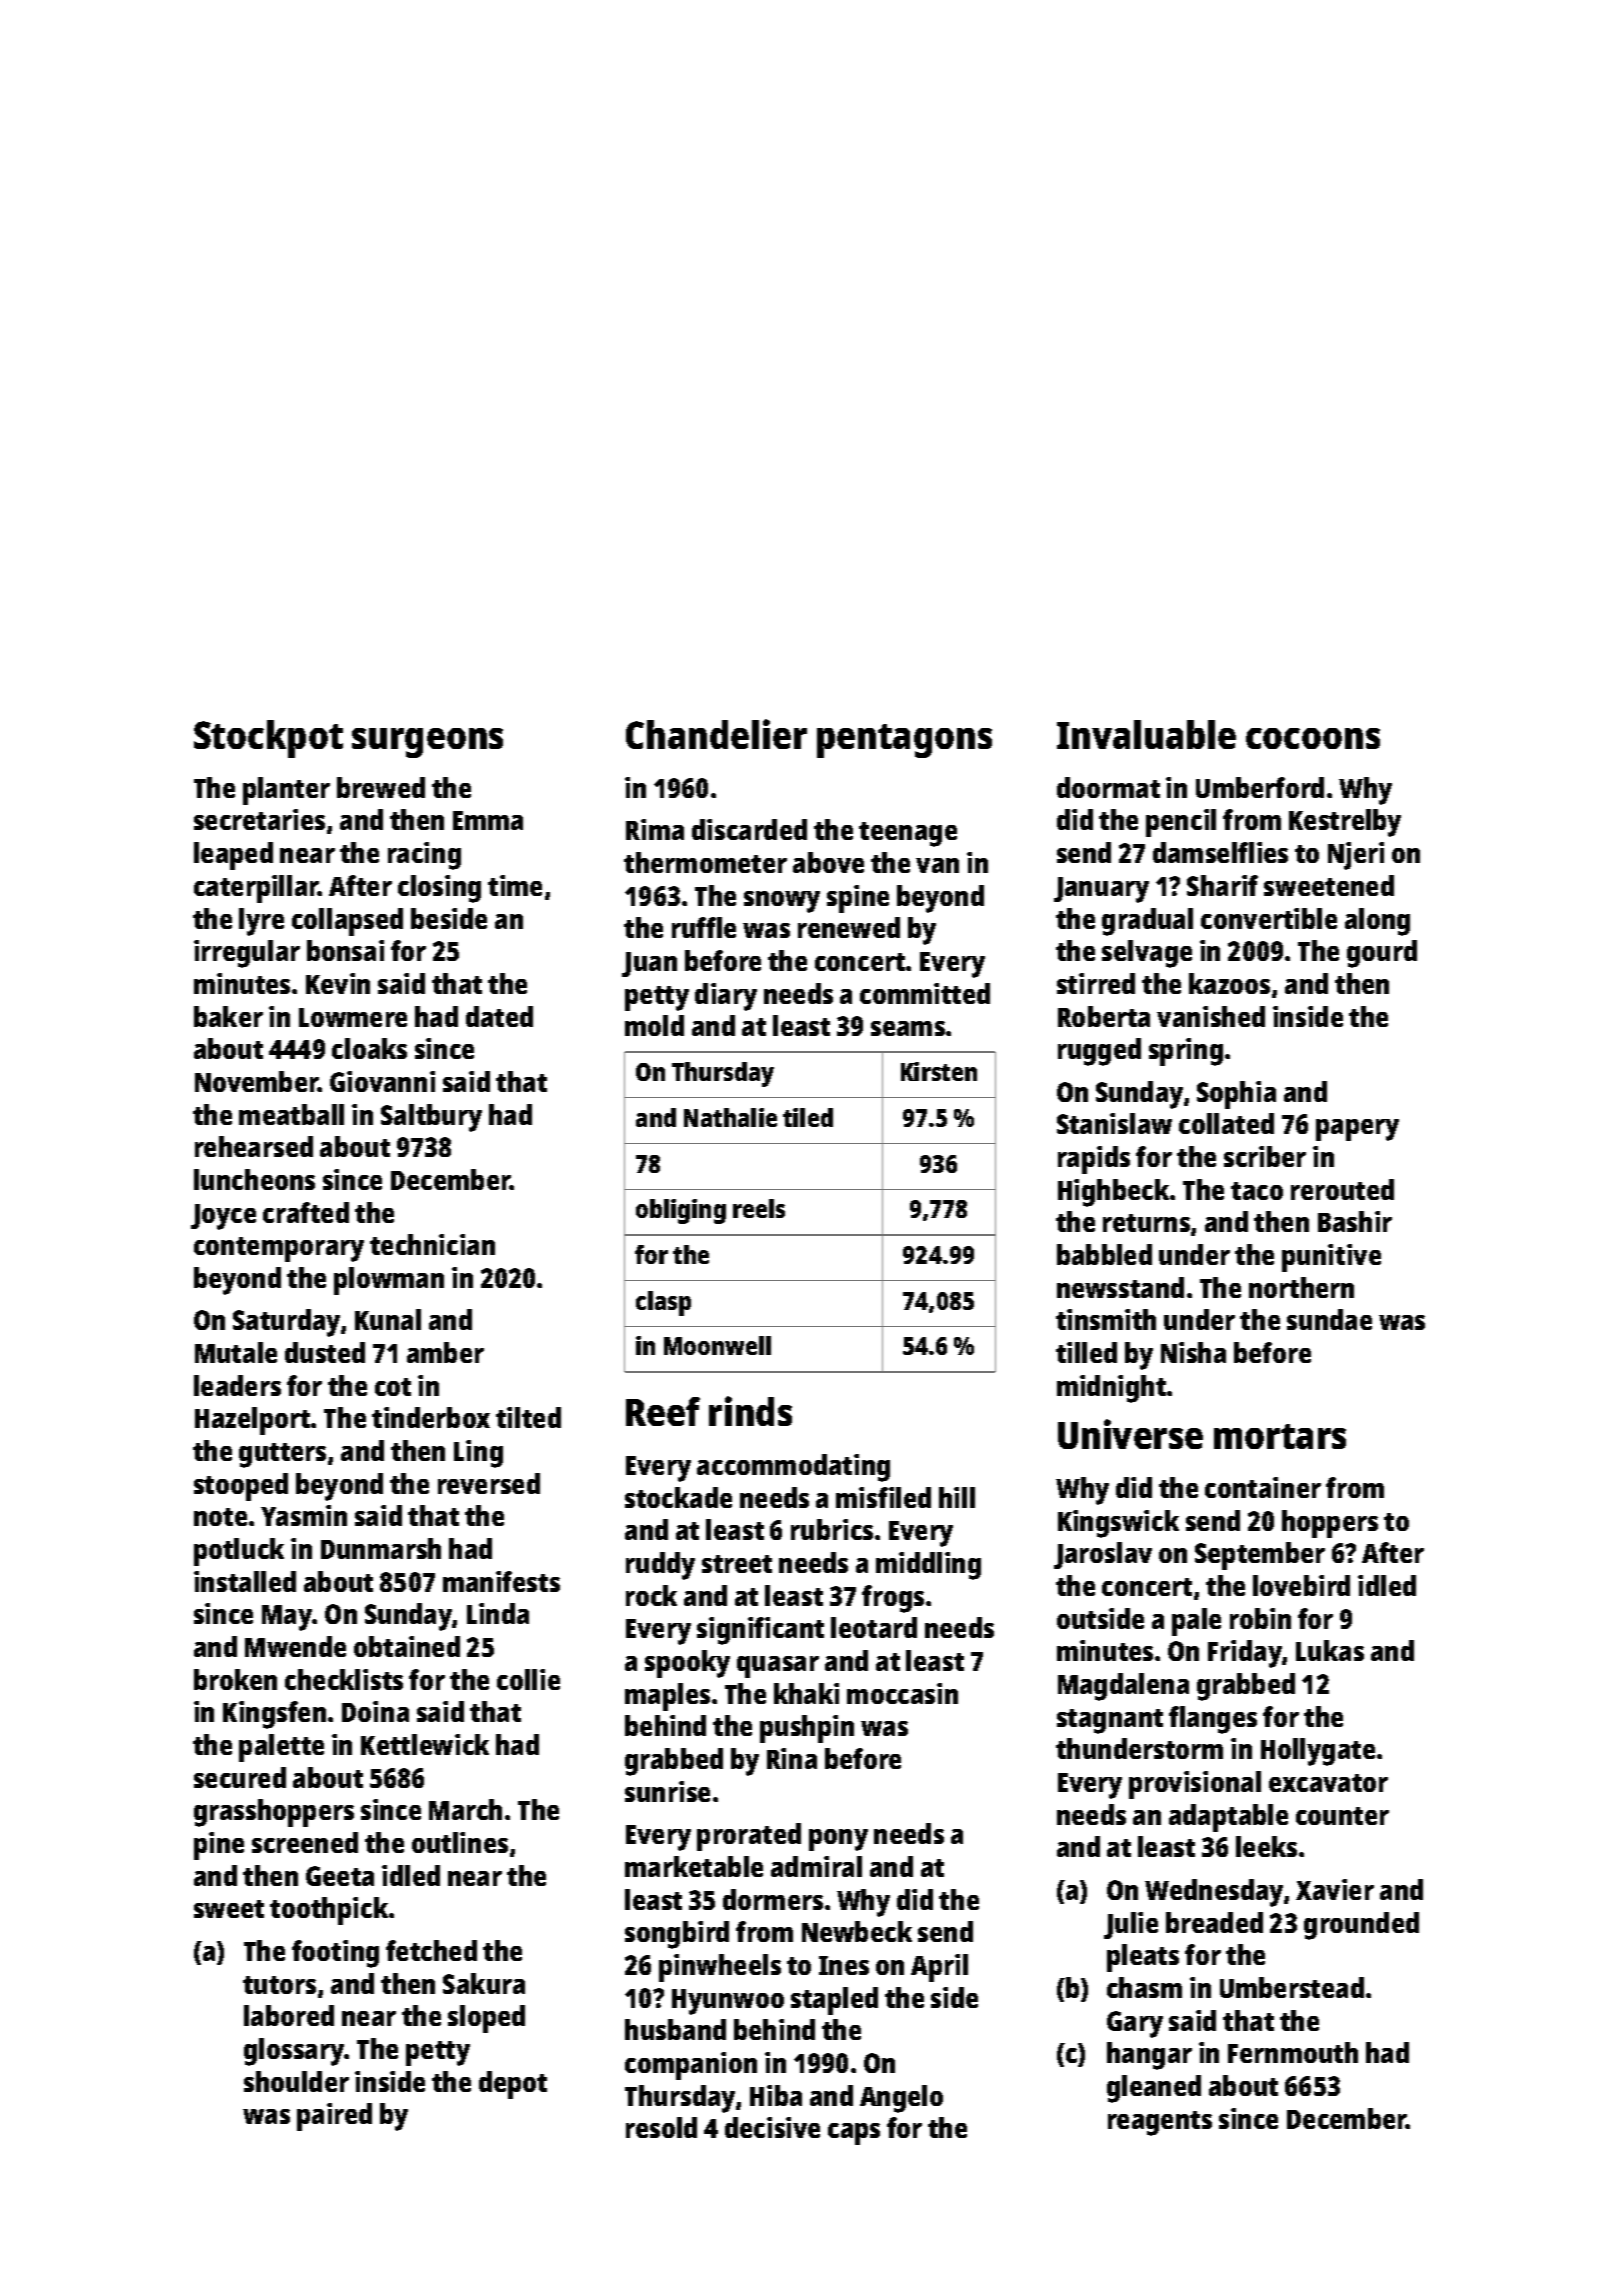  Describe the element at coordinates (340, 1876) in the image. I see `Geeta` at that location.
